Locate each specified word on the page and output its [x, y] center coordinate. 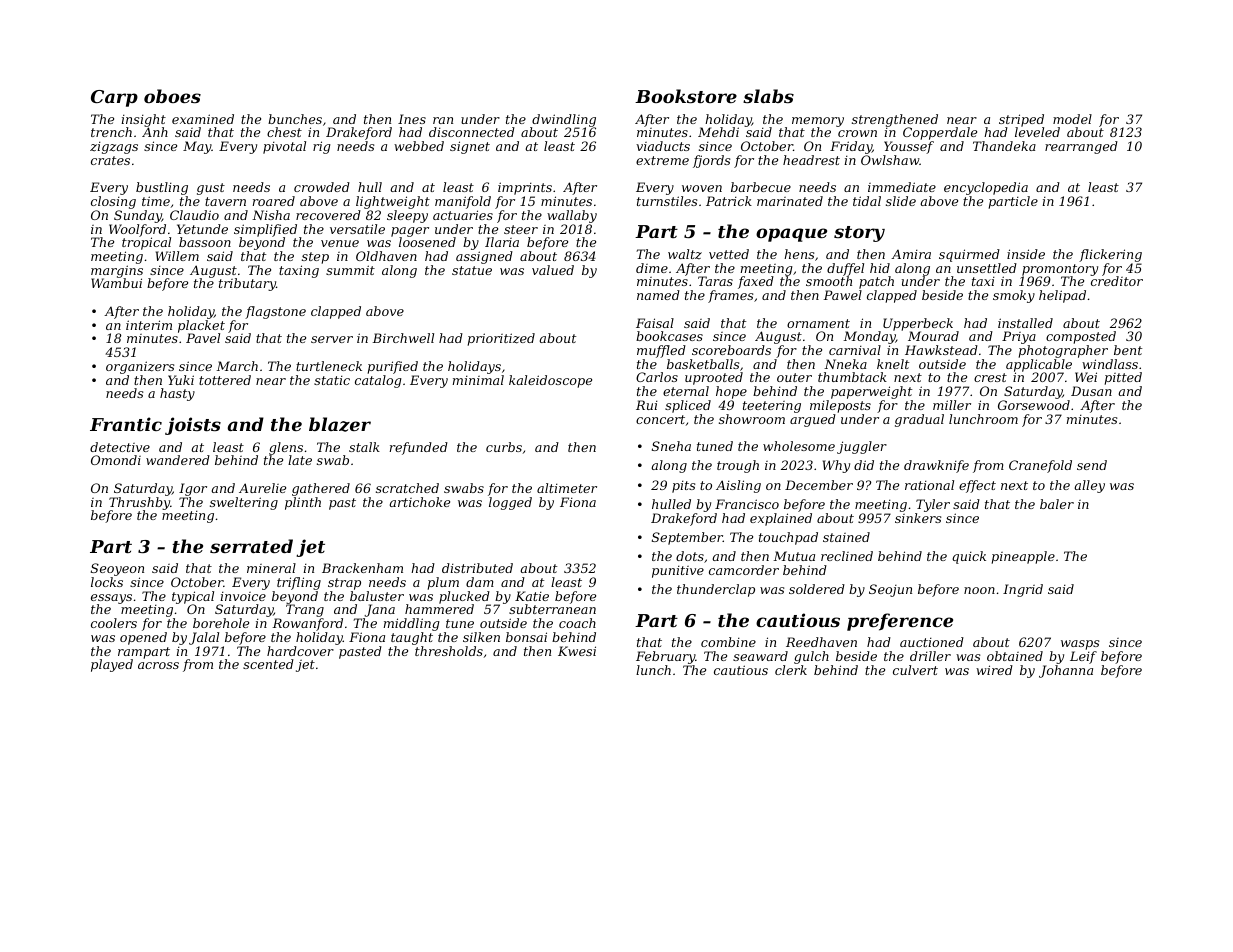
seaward [760, 656]
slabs [768, 96]
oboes [172, 96]
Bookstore [686, 96]
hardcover [300, 651]
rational [929, 485]
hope [731, 392]
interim [149, 325]
